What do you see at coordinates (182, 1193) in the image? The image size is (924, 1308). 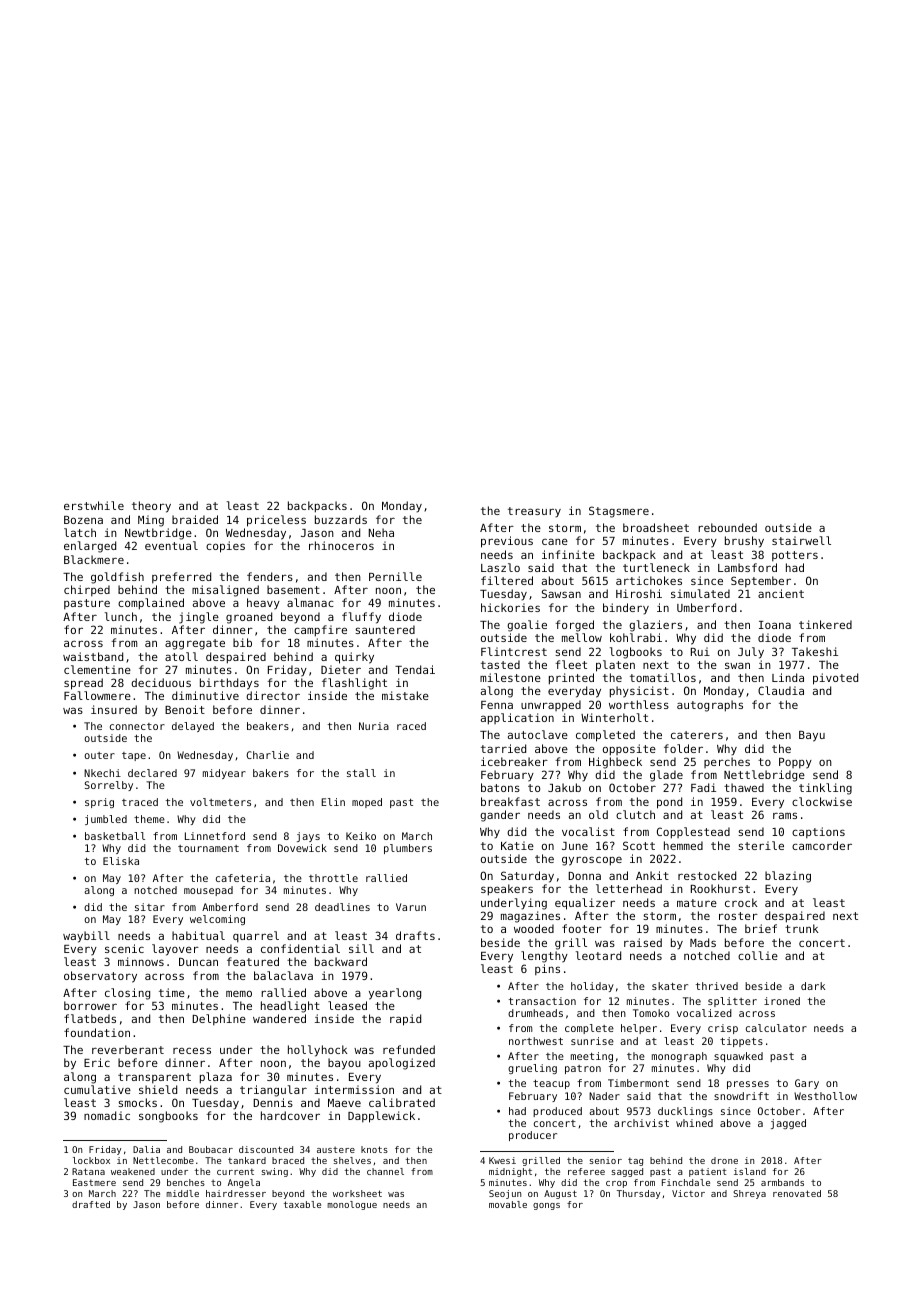 I see `middle` at bounding box center [182, 1193].
